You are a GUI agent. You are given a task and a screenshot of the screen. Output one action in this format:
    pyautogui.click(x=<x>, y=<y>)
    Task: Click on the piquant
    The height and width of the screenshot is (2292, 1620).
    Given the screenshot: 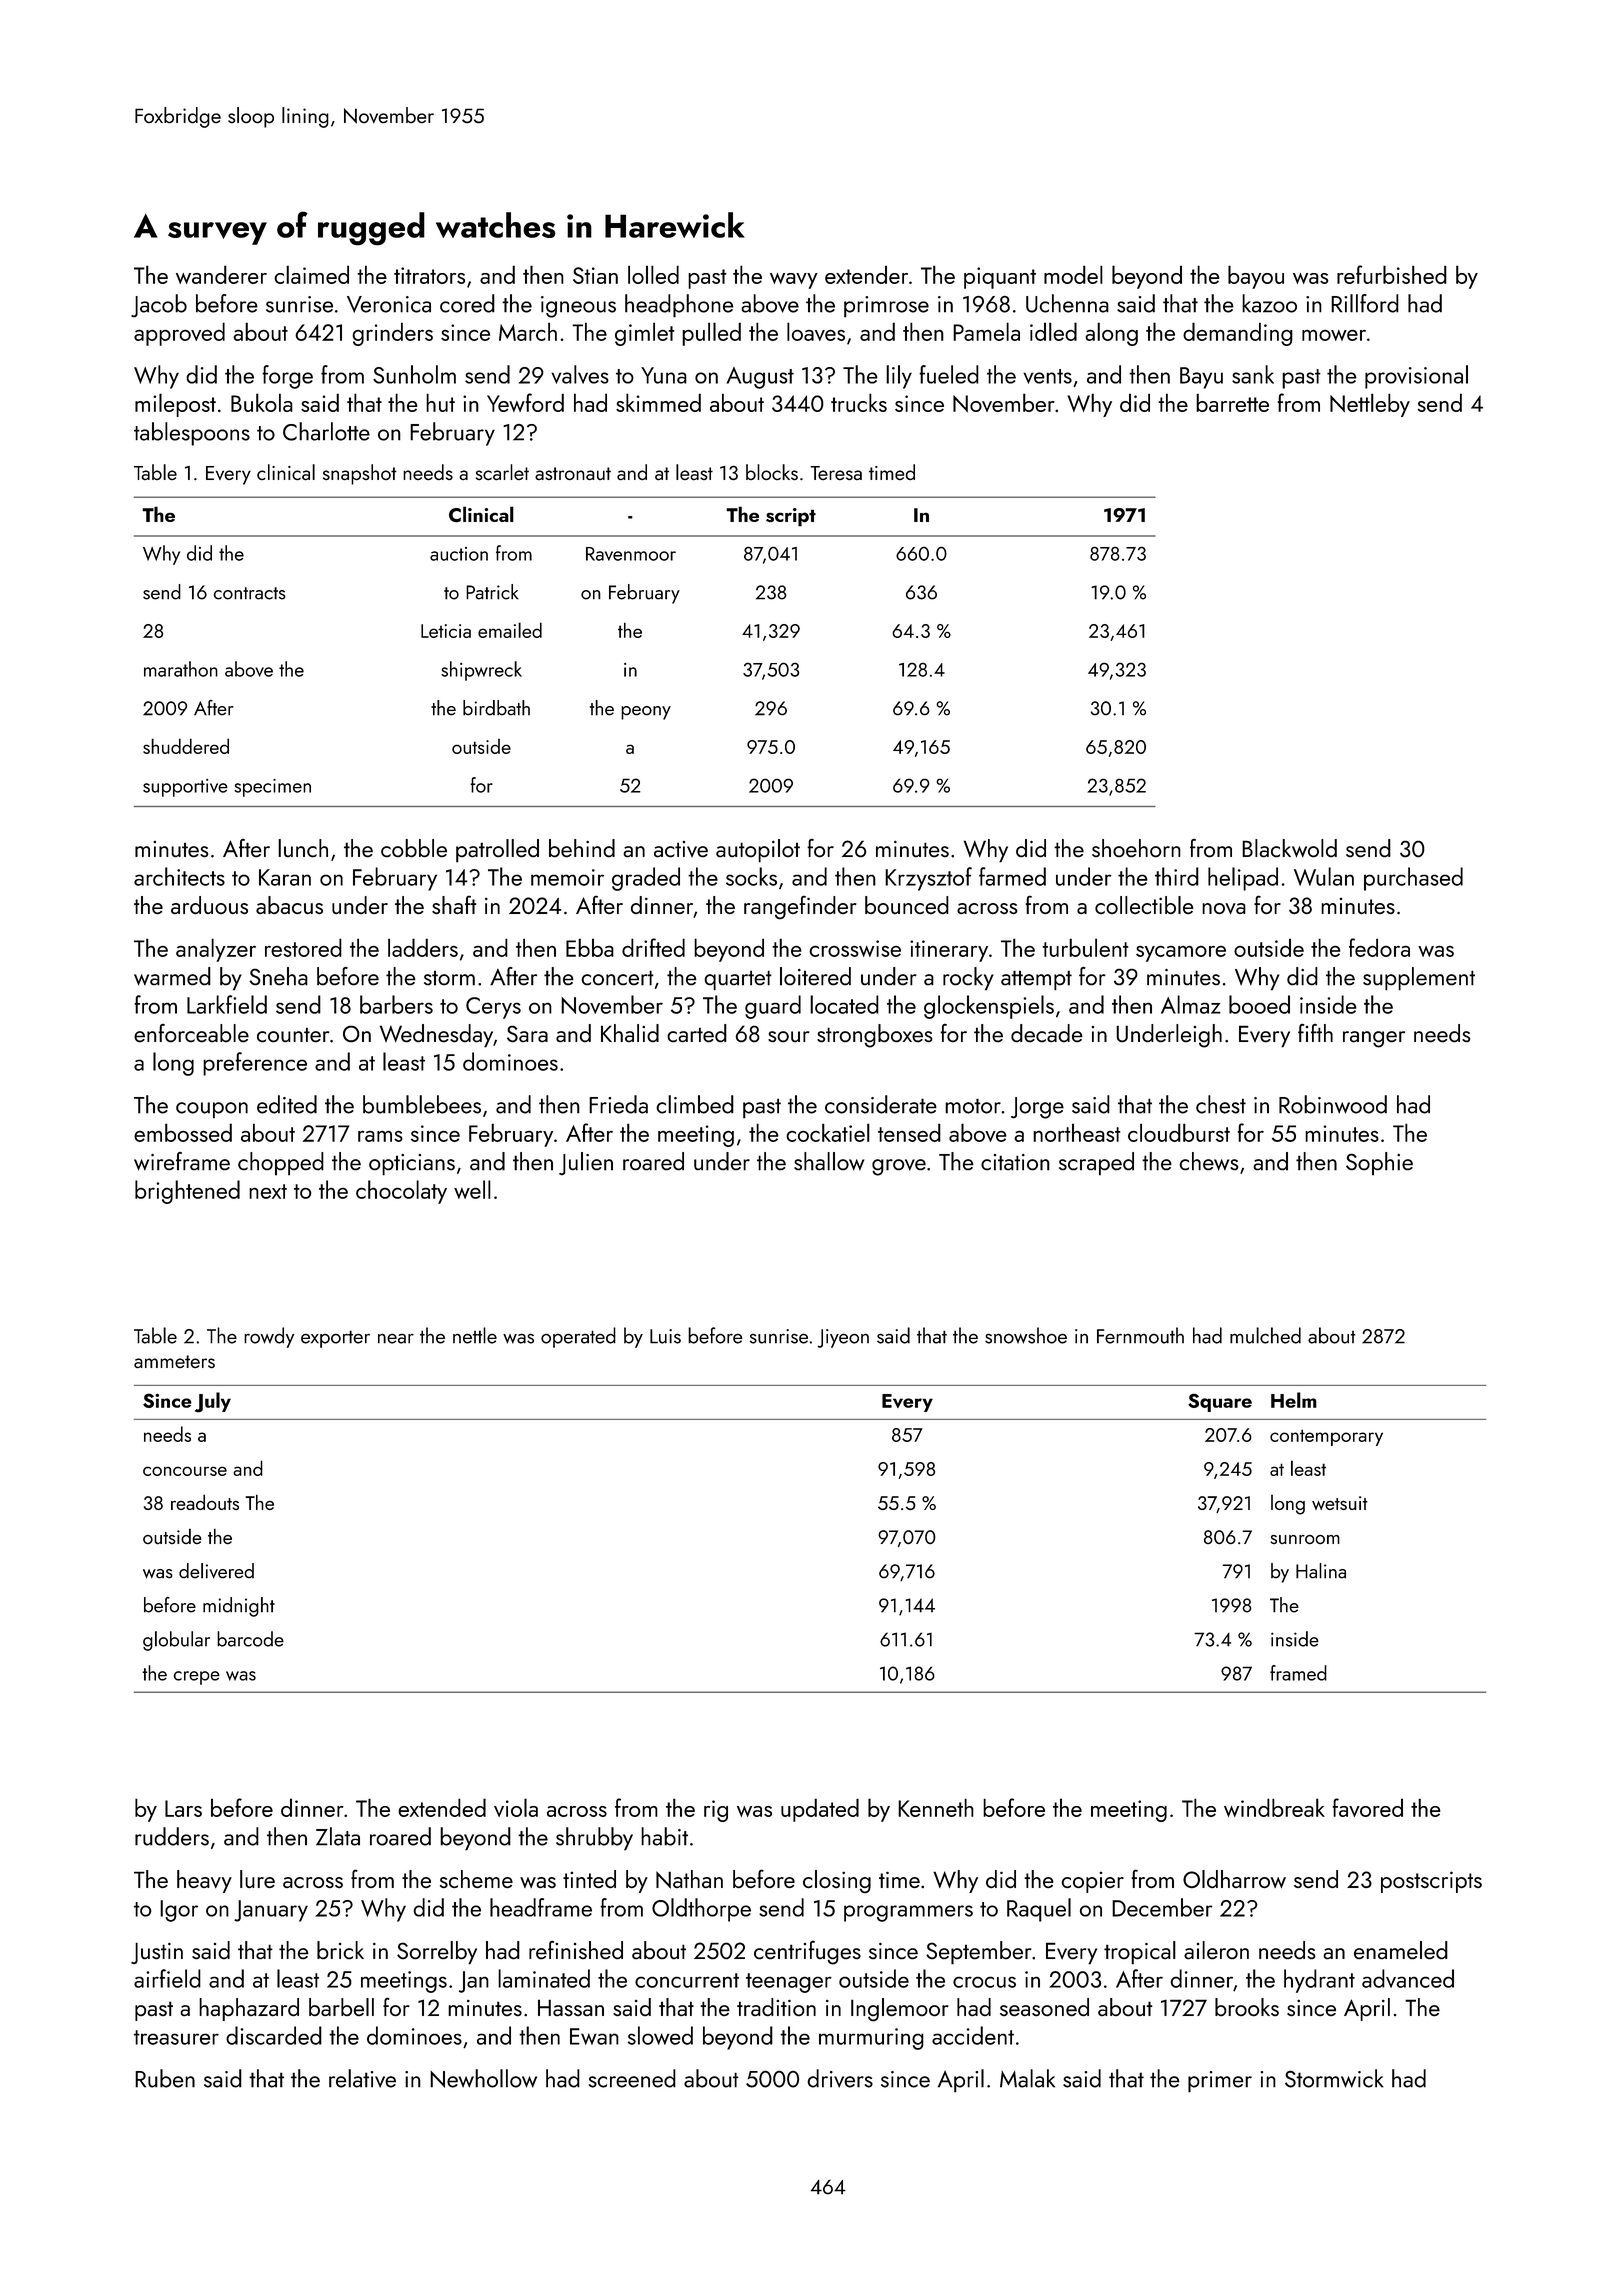 What is the action you would take?
    pyautogui.click(x=1000, y=278)
